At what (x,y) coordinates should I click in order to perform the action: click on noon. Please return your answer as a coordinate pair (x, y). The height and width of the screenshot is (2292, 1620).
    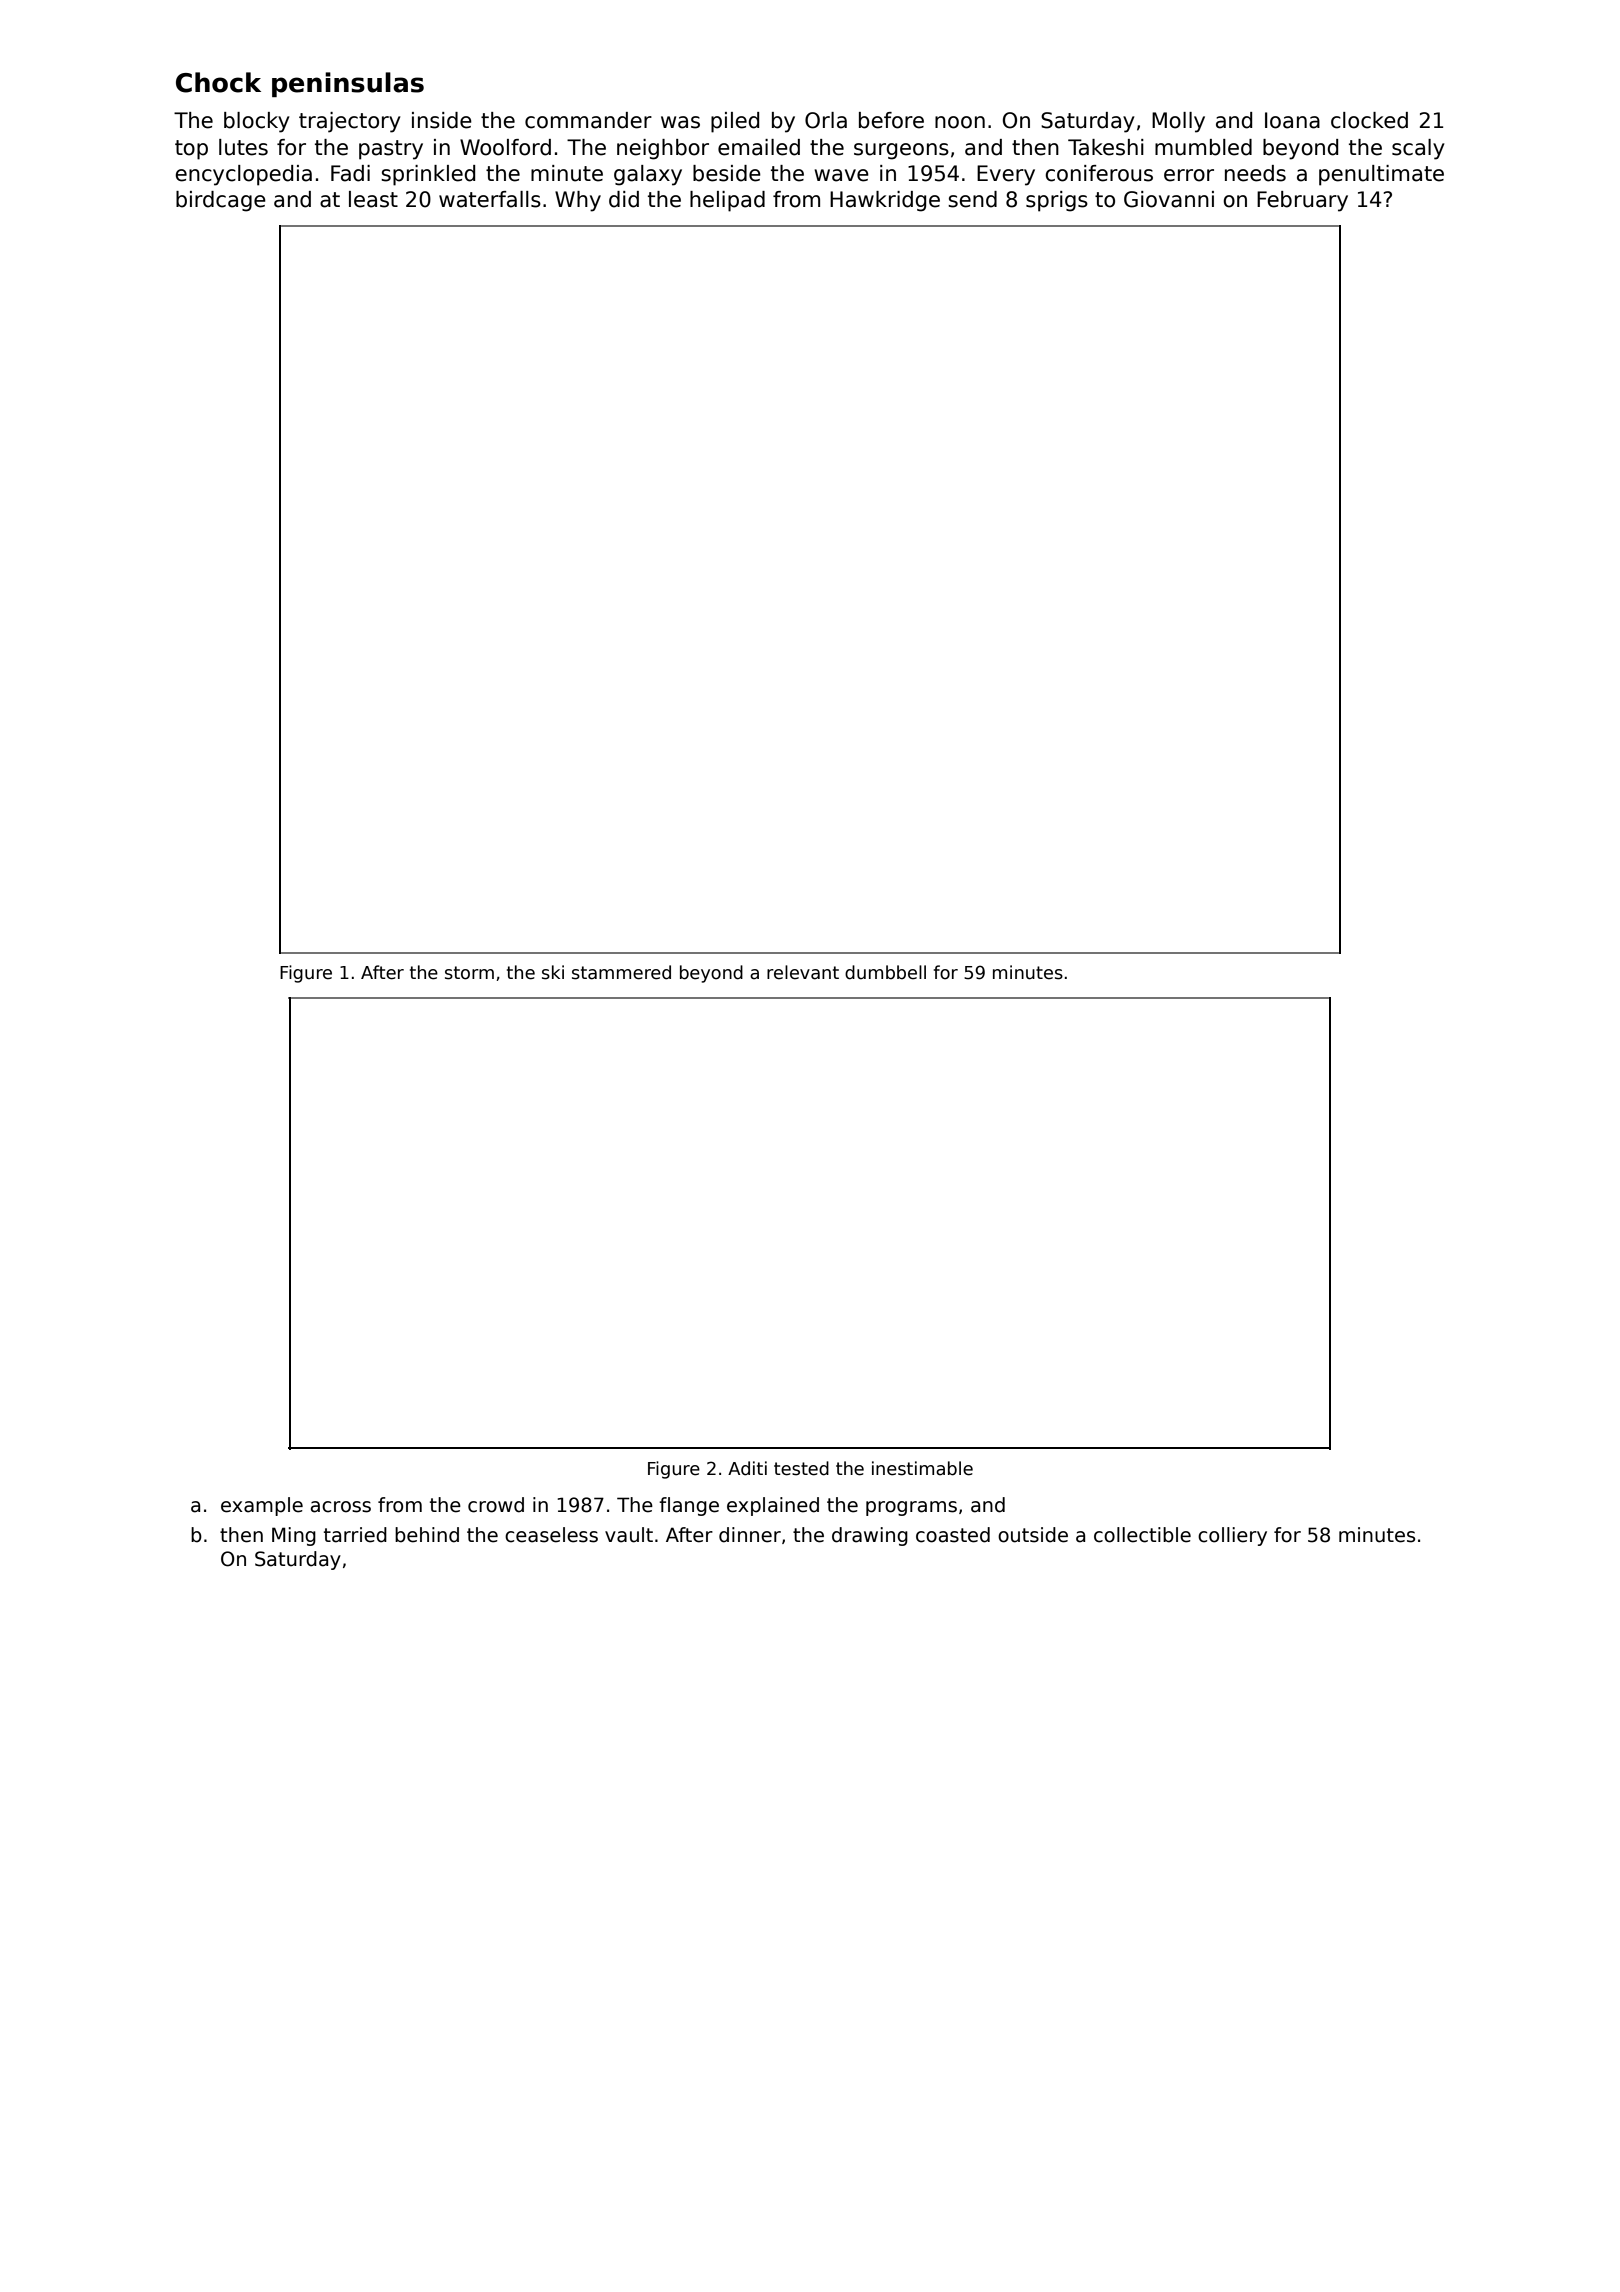
    Looking at the image, I should click on (960, 122).
